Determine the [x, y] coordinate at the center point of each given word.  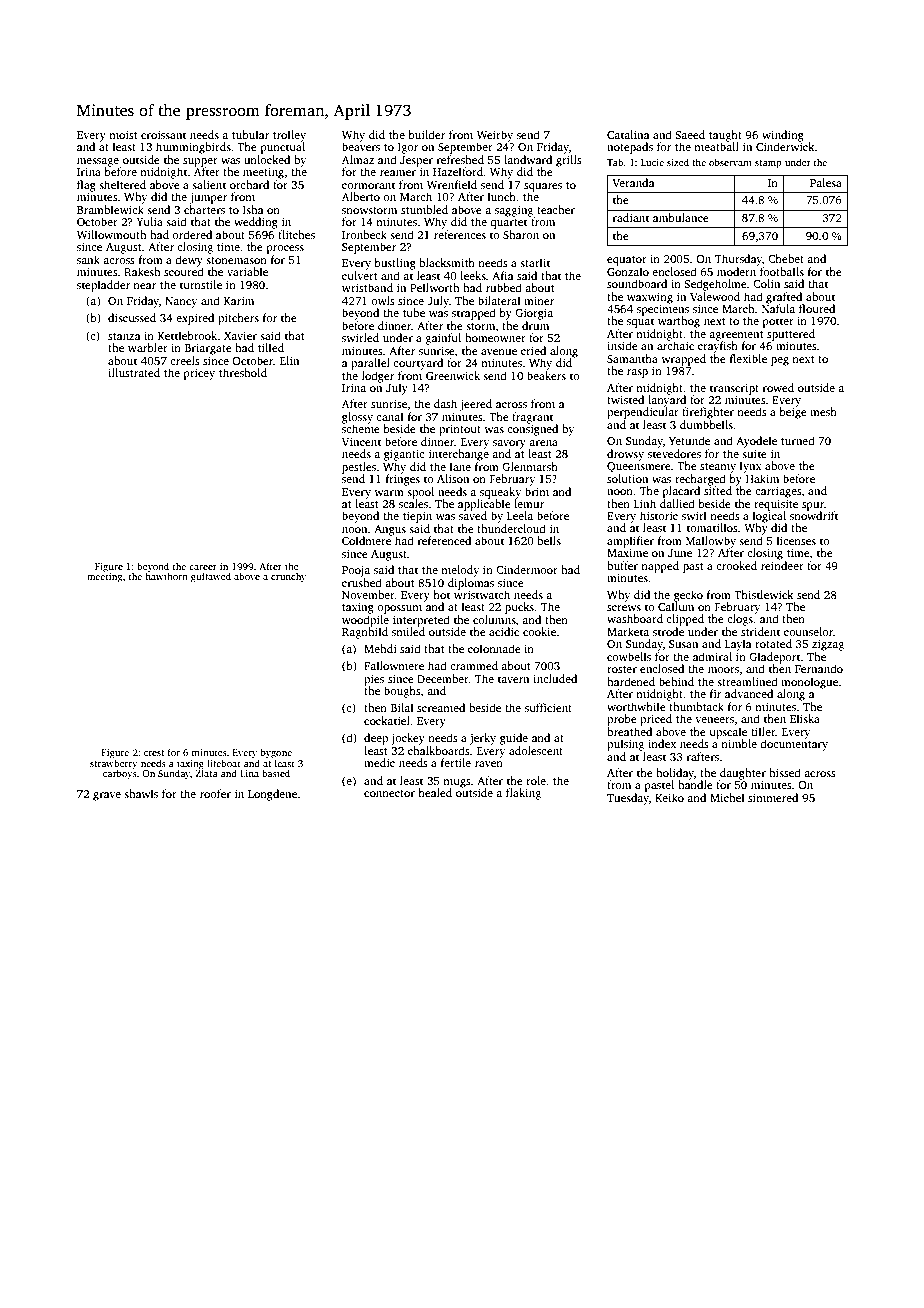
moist [123, 135]
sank [88, 259]
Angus [390, 530]
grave [107, 796]
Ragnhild [365, 633]
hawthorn [166, 576]
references [460, 234]
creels [185, 360]
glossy [357, 418]
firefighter [708, 413]
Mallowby [711, 542]
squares [543, 187]
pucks [519, 608]
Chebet [786, 258]
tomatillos [712, 527]
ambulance [681, 217]
